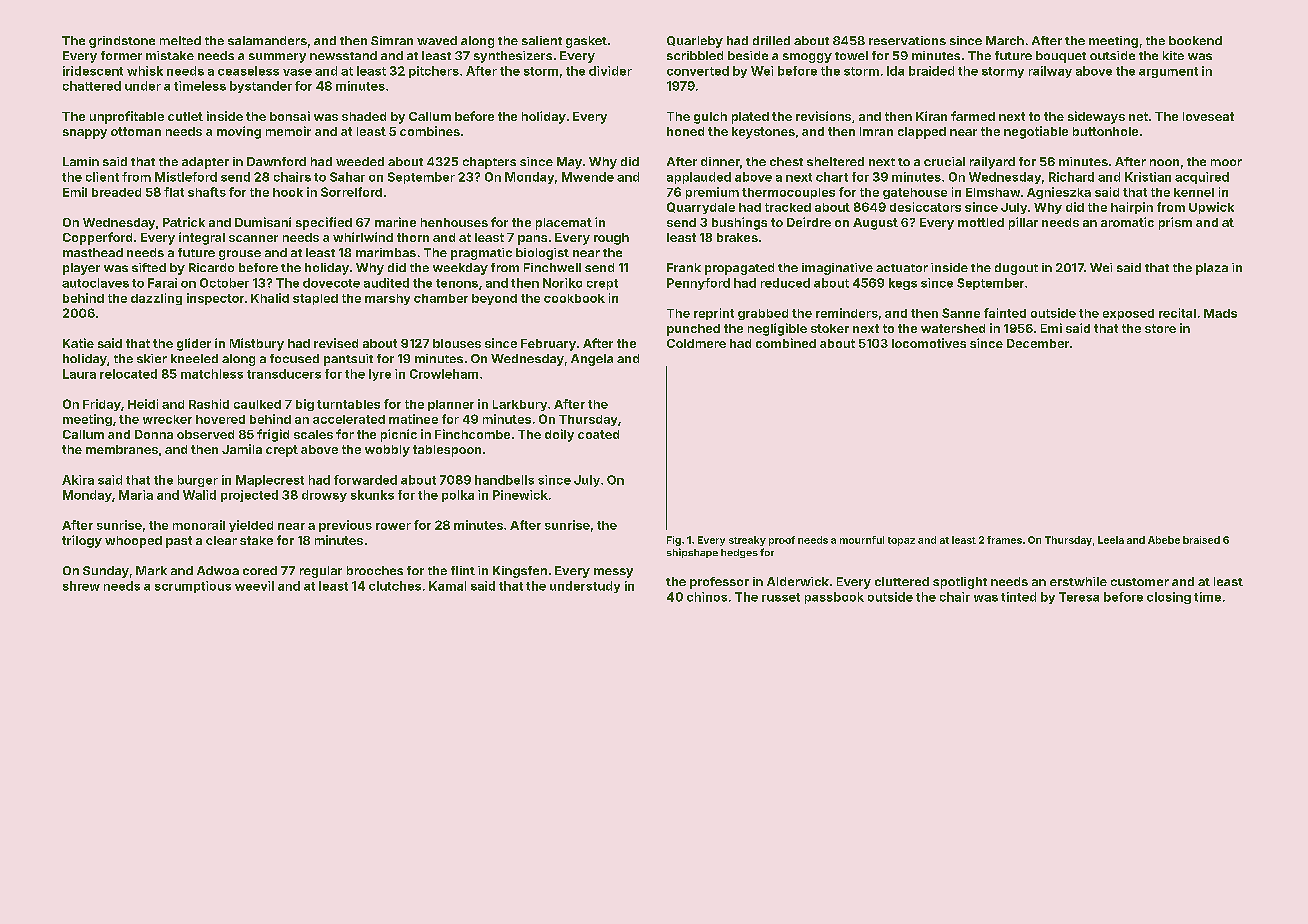 This screenshot has height=924, width=1308. I want to click on February, so click(548, 345).
